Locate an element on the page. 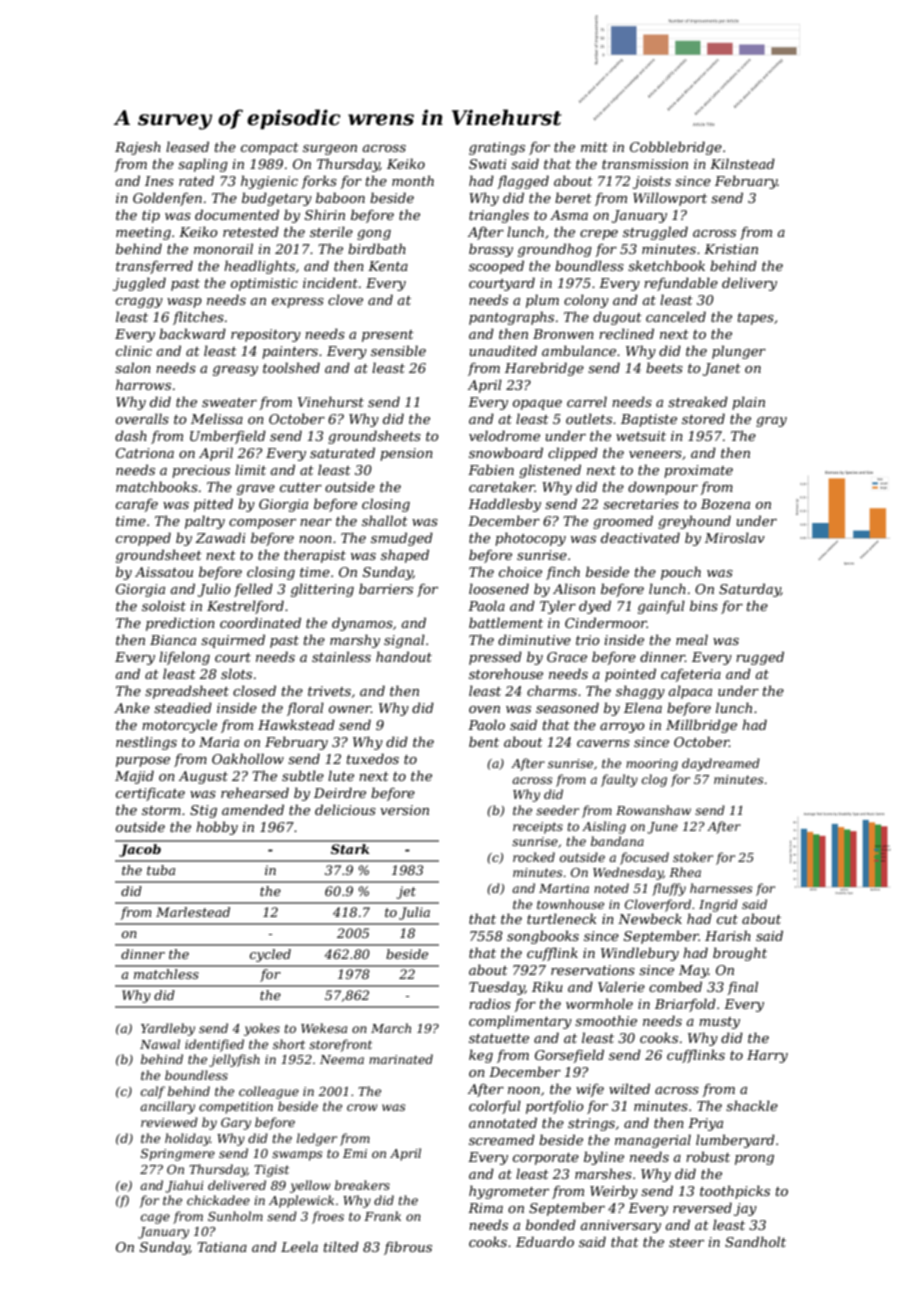 Image resolution: width=908 pixels, height=1316 pixels. monorail is located at coordinates (223, 248).
